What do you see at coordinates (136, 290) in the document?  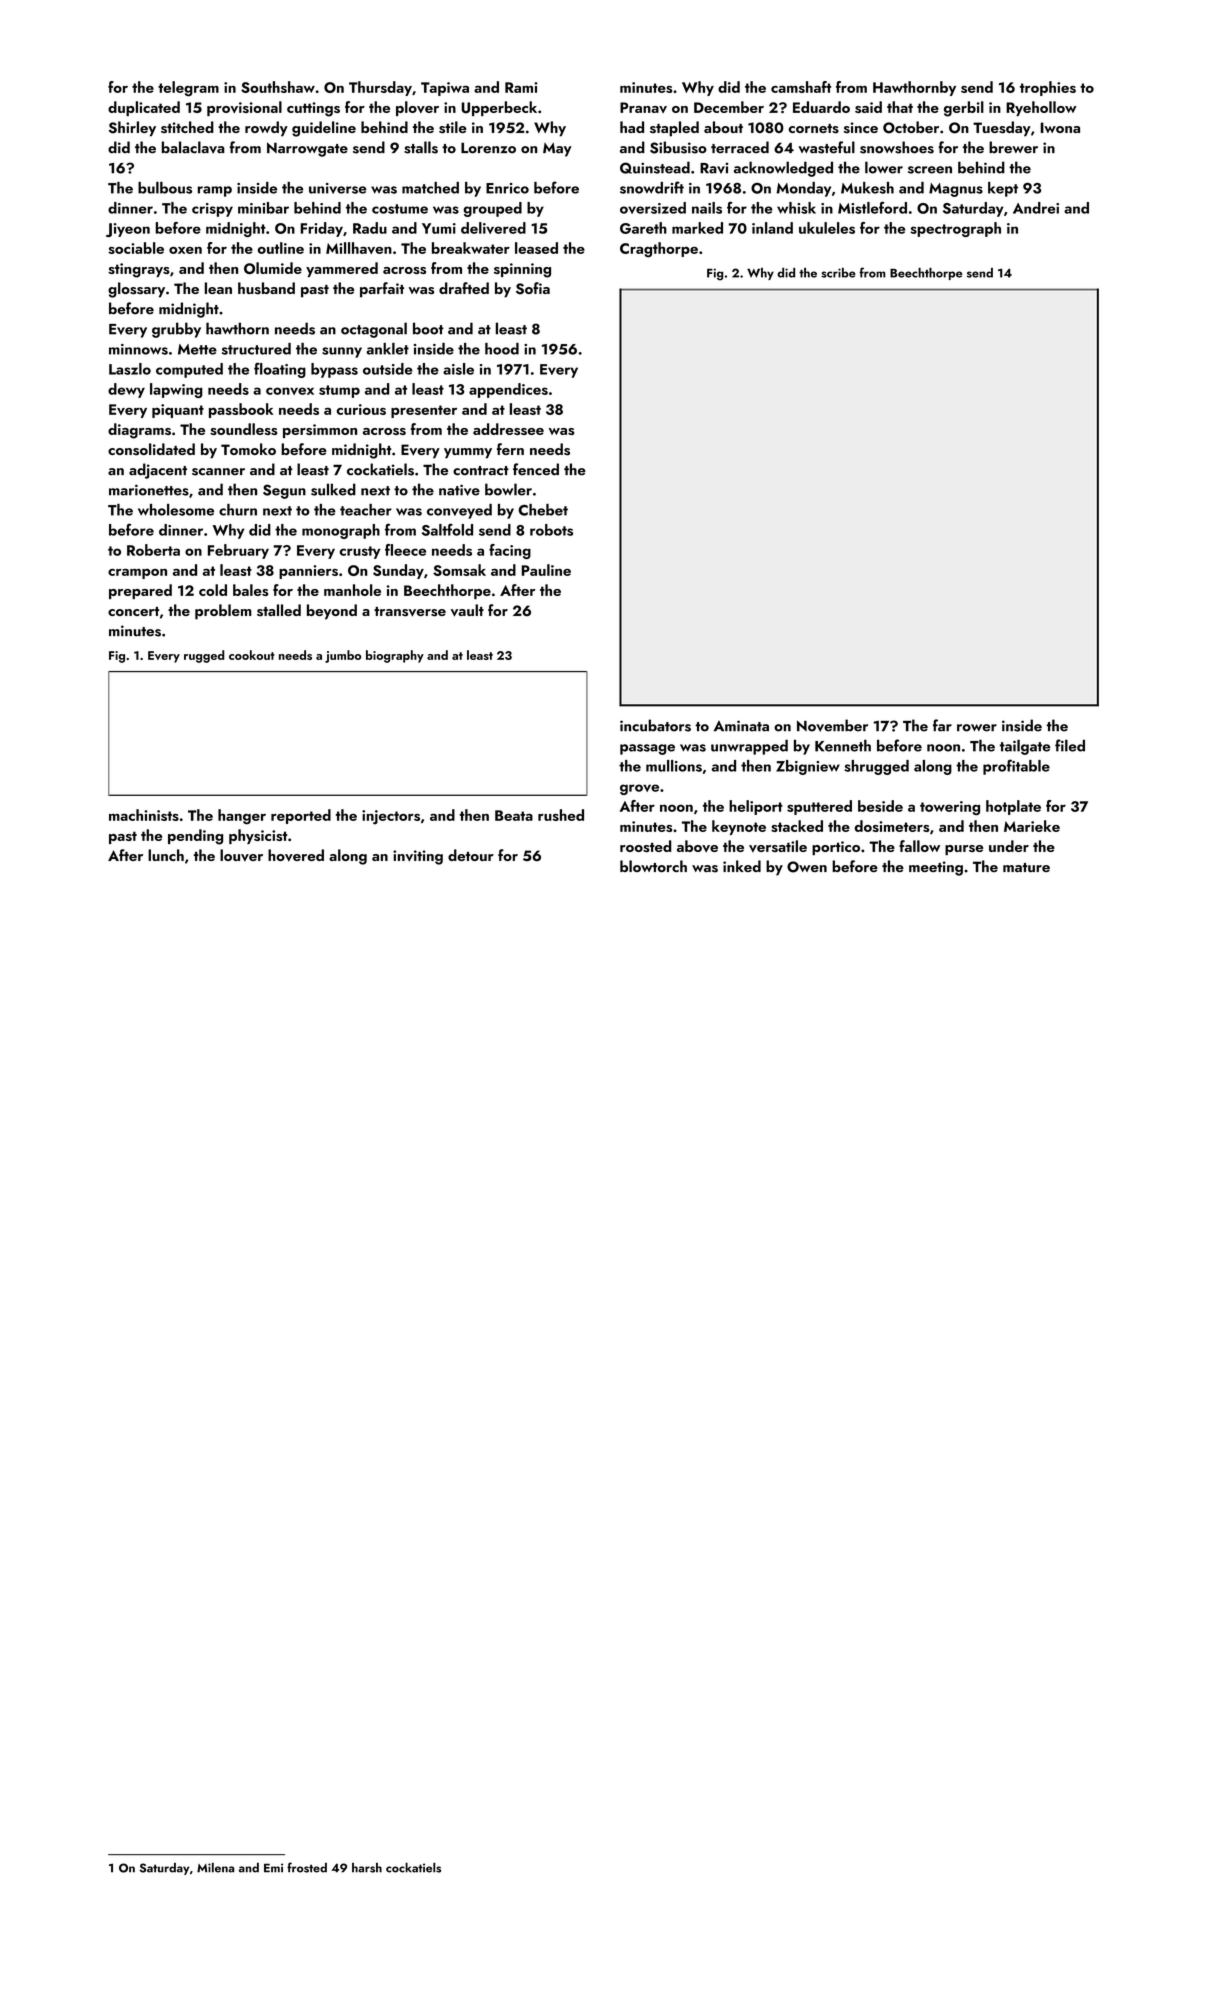 I see `glossary` at bounding box center [136, 290].
